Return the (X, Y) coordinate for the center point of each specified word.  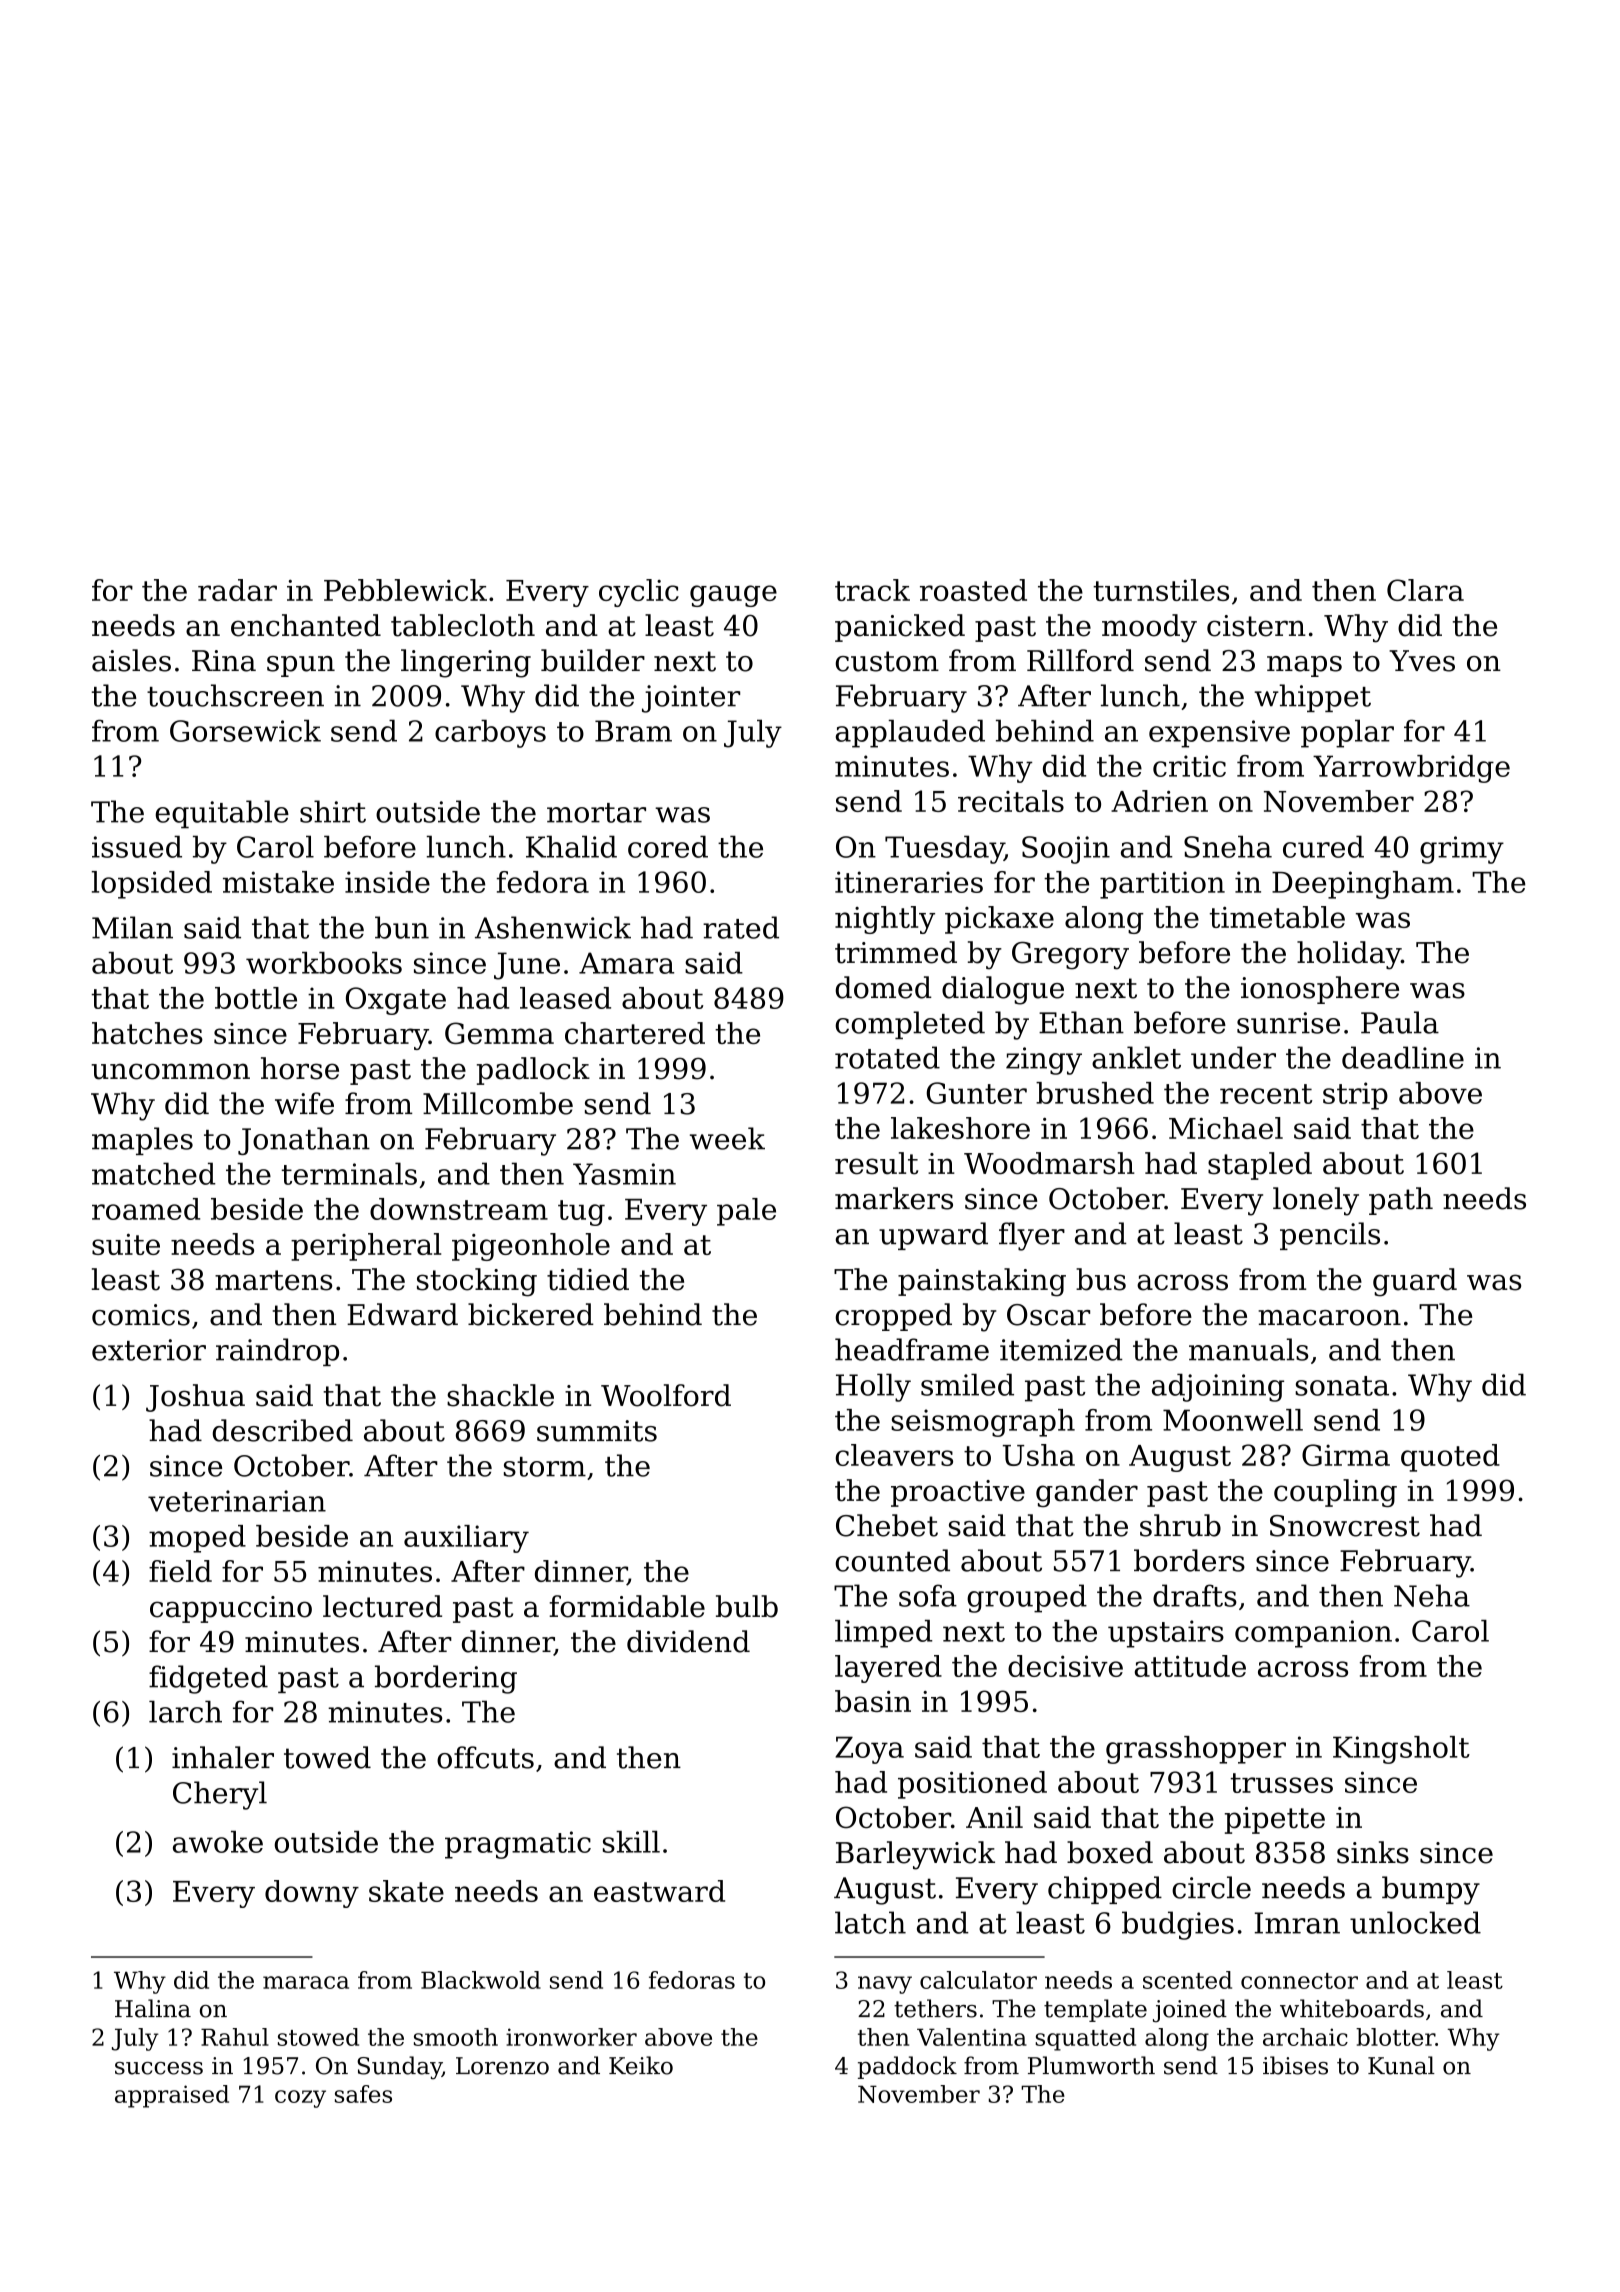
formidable (627, 1606)
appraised (172, 2096)
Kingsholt (1401, 1750)
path (1401, 1201)
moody (1149, 628)
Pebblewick (405, 590)
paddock (907, 2067)
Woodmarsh (1049, 1163)
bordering (446, 1679)
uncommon (170, 1071)
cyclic (639, 593)
